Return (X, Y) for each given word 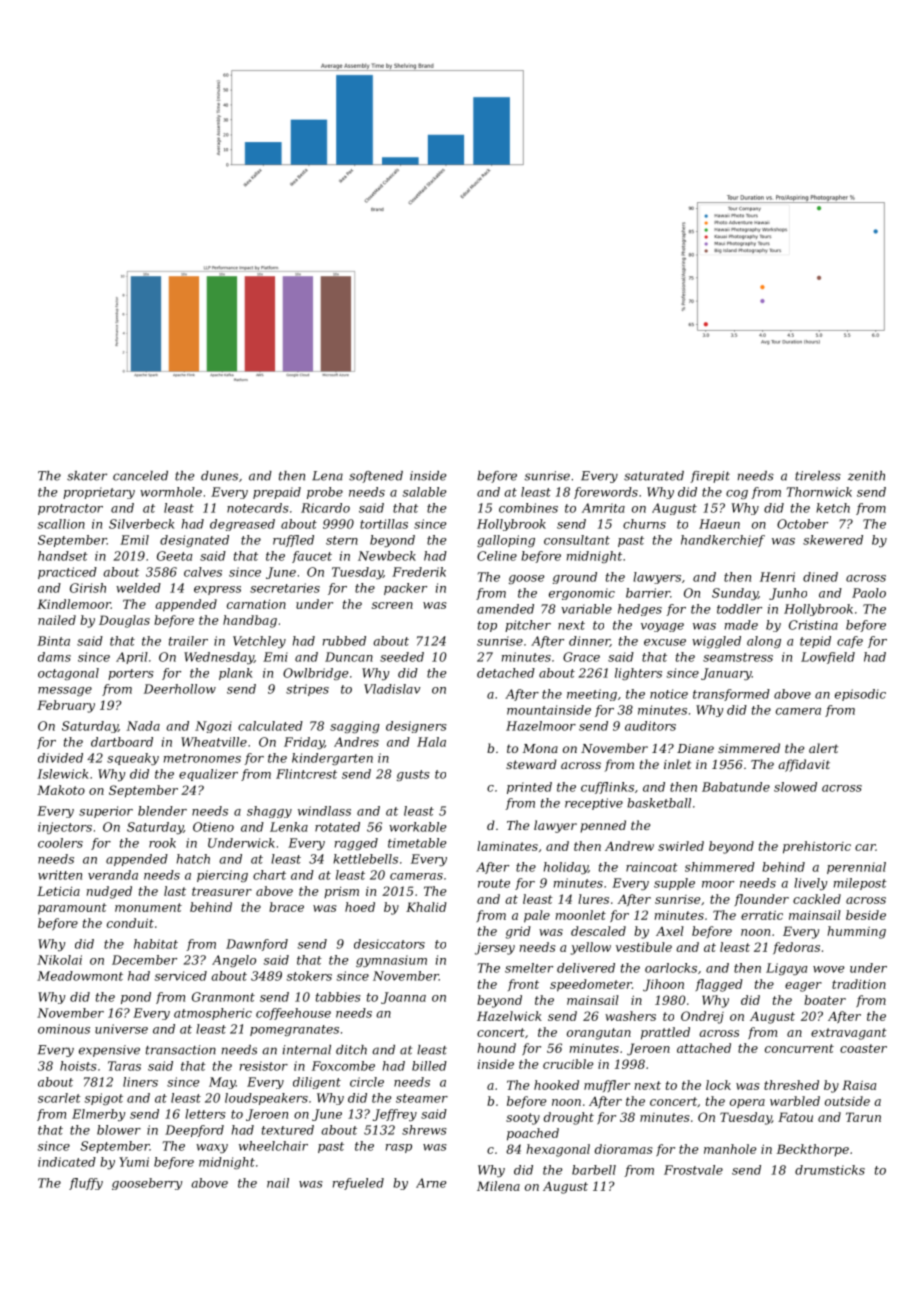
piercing (222, 876)
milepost (860, 884)
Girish (88, 588)
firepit (710, 477)
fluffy (86, 1184)
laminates (507, 846)
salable (425, 492)
